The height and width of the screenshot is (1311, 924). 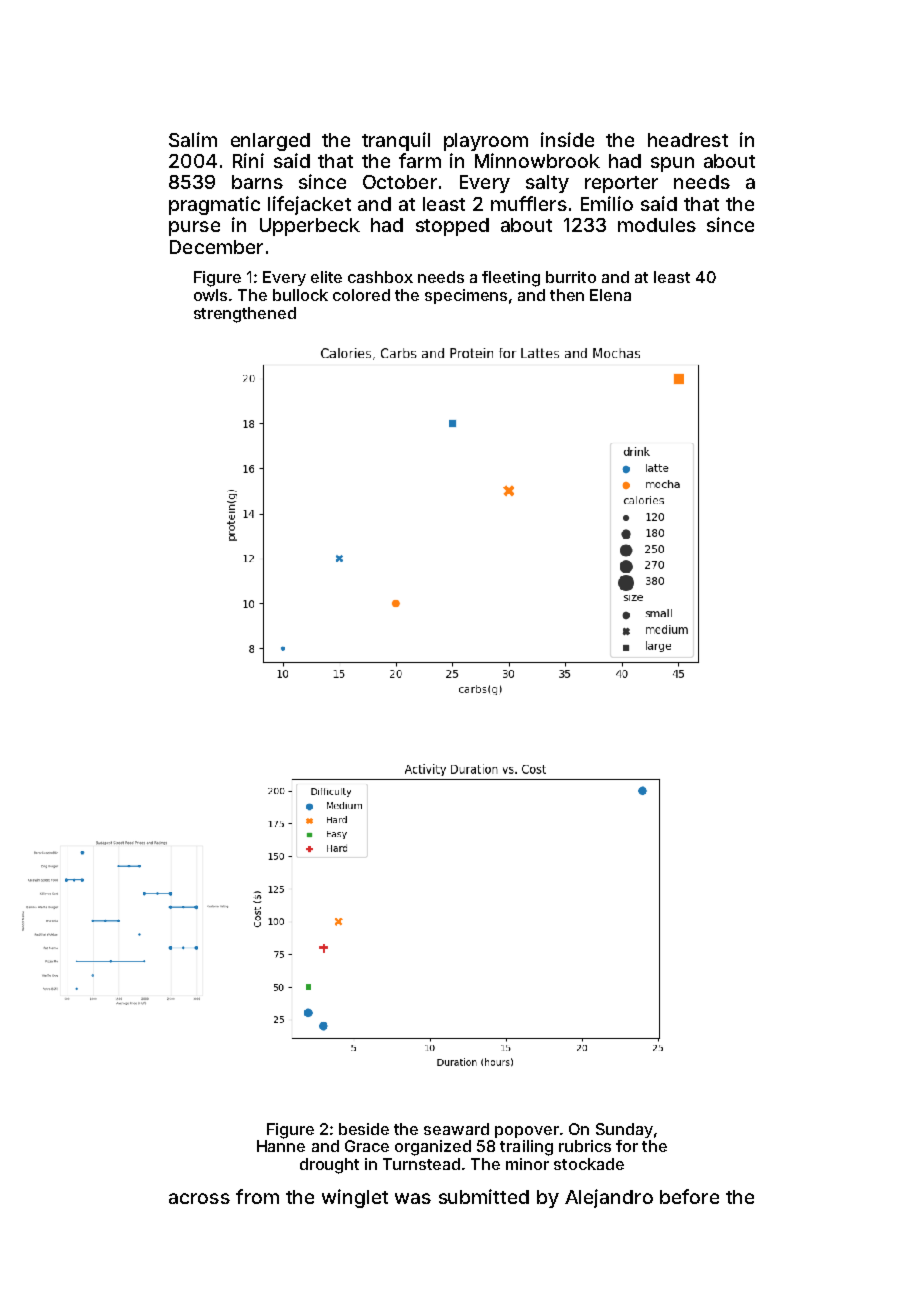 I want to click on drought, so click(x=329, y=1166).
